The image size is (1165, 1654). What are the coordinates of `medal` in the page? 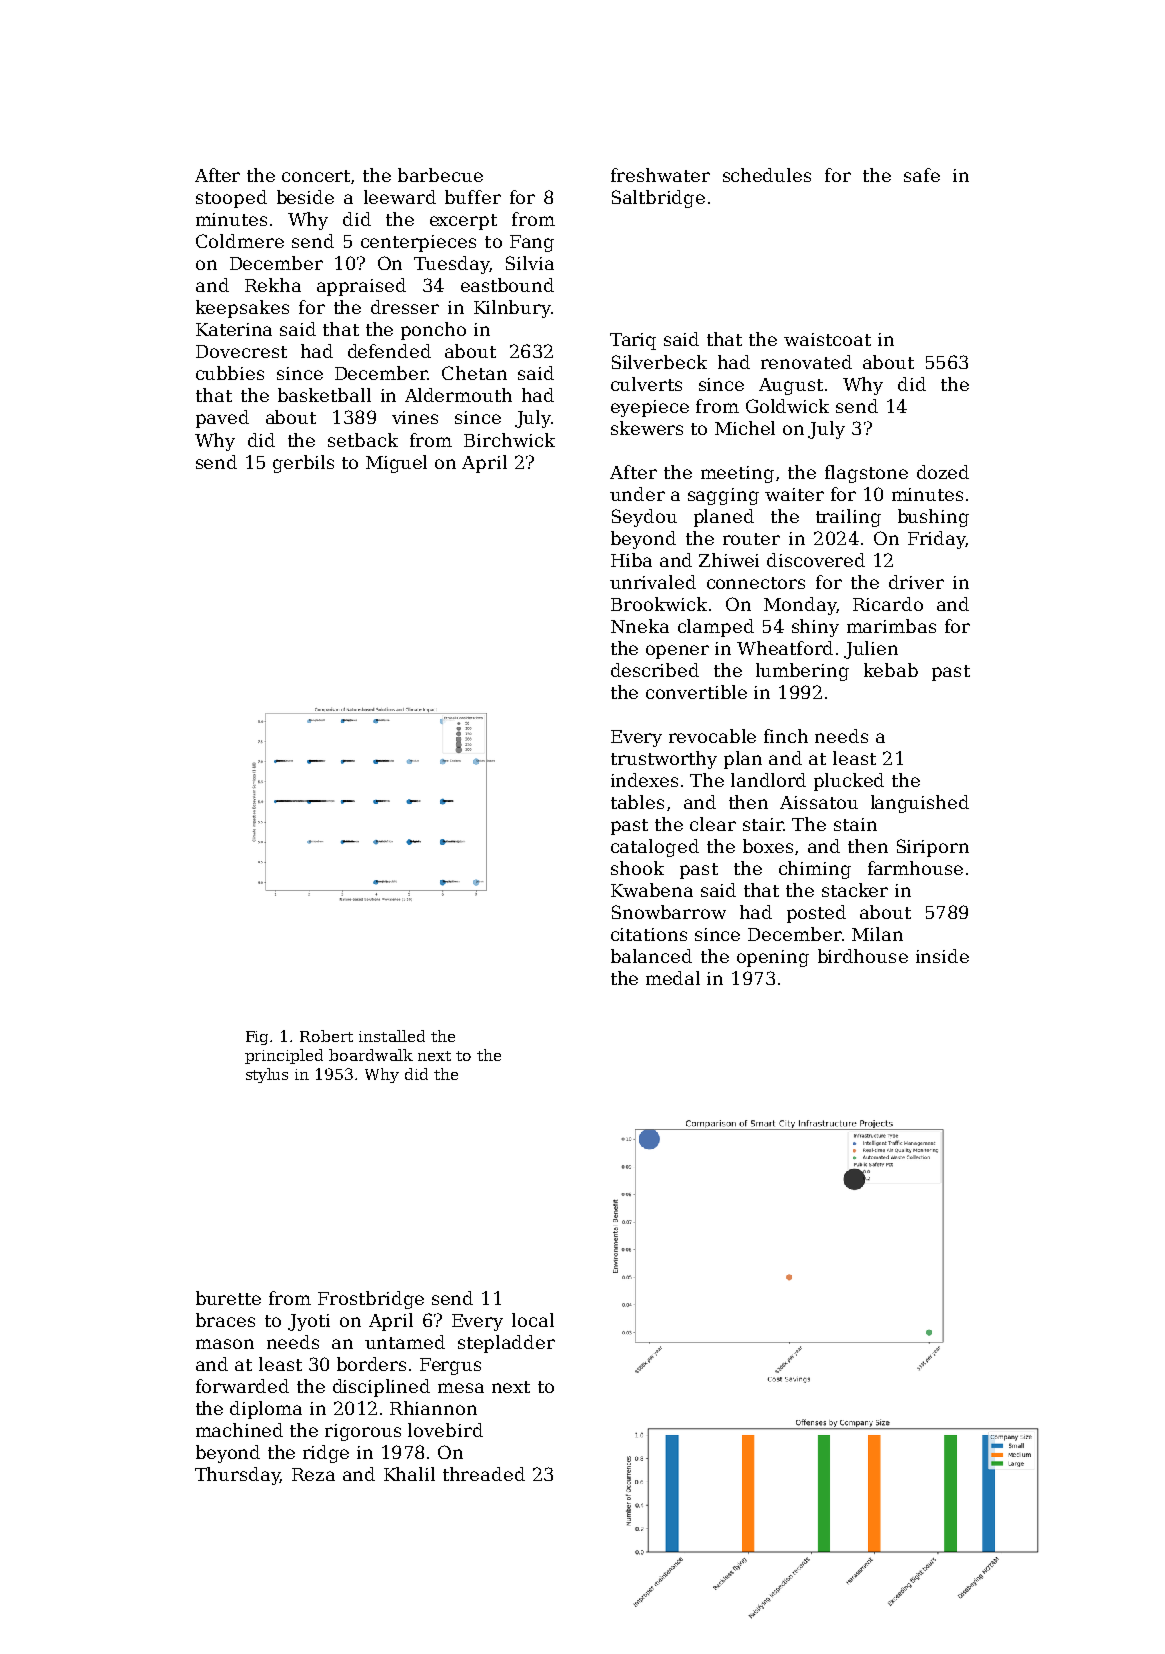 It's located at (673, 978).
